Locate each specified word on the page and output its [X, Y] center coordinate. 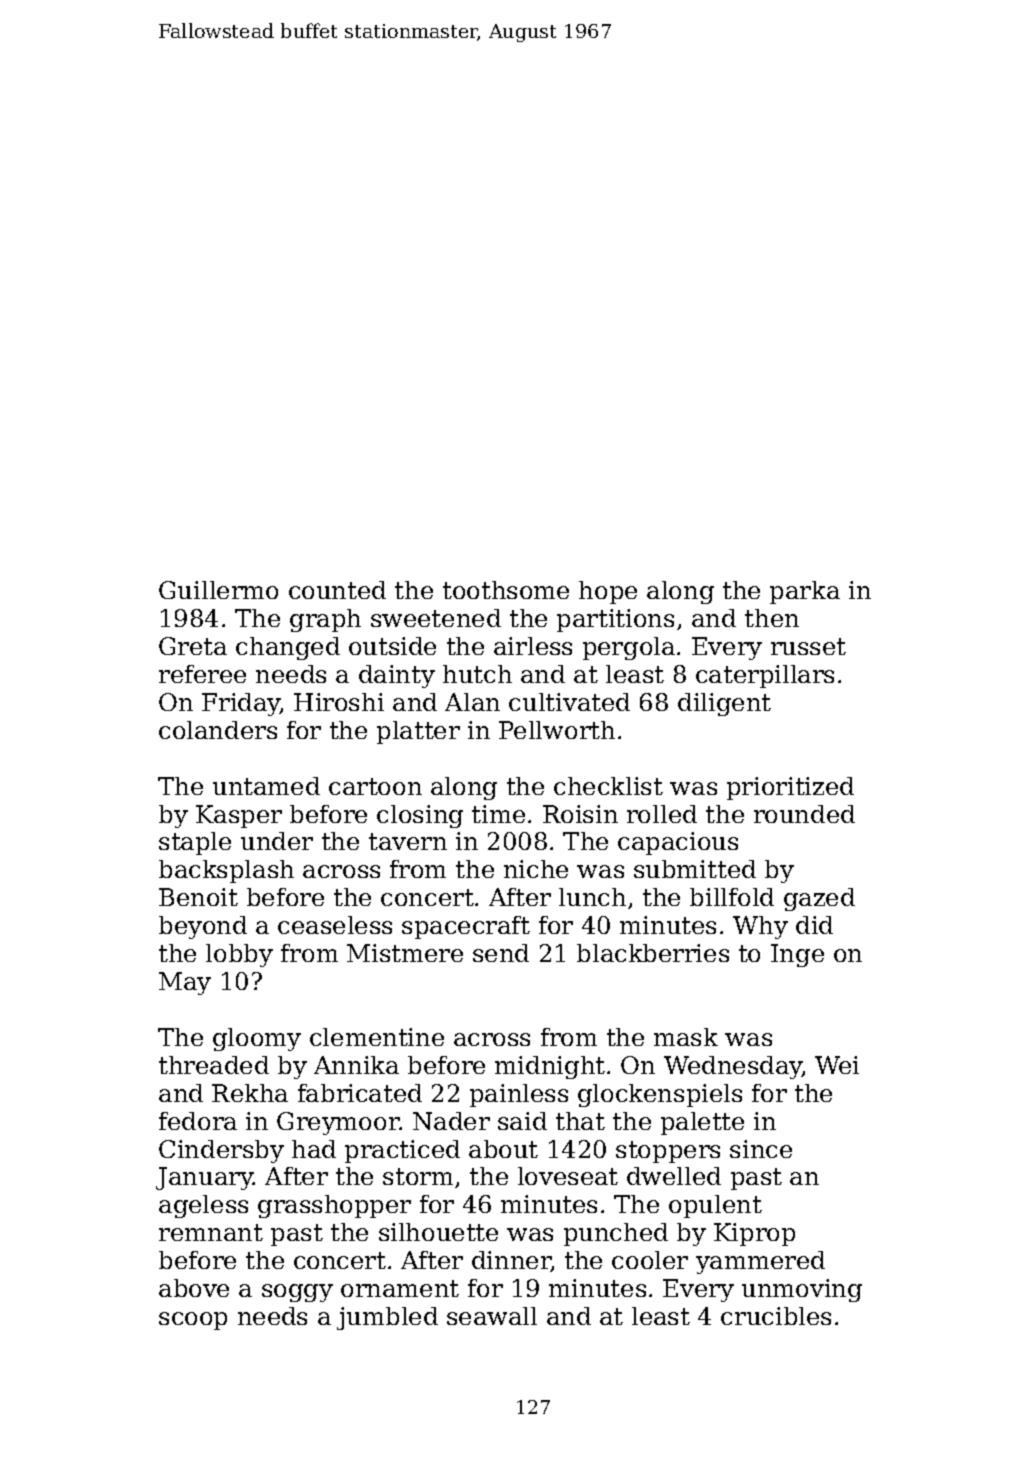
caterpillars [765, 676]
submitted [695, 869]
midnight [550, 1067]
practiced [402, 1151]
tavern [408, 841]
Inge [797, 955]
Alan [472, 702]
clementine [377, 1037]
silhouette [438, 1232]
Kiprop [754, 1234]
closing [420, 816]
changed [288, 648]
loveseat [568, 1176]
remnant [211, 1232]
